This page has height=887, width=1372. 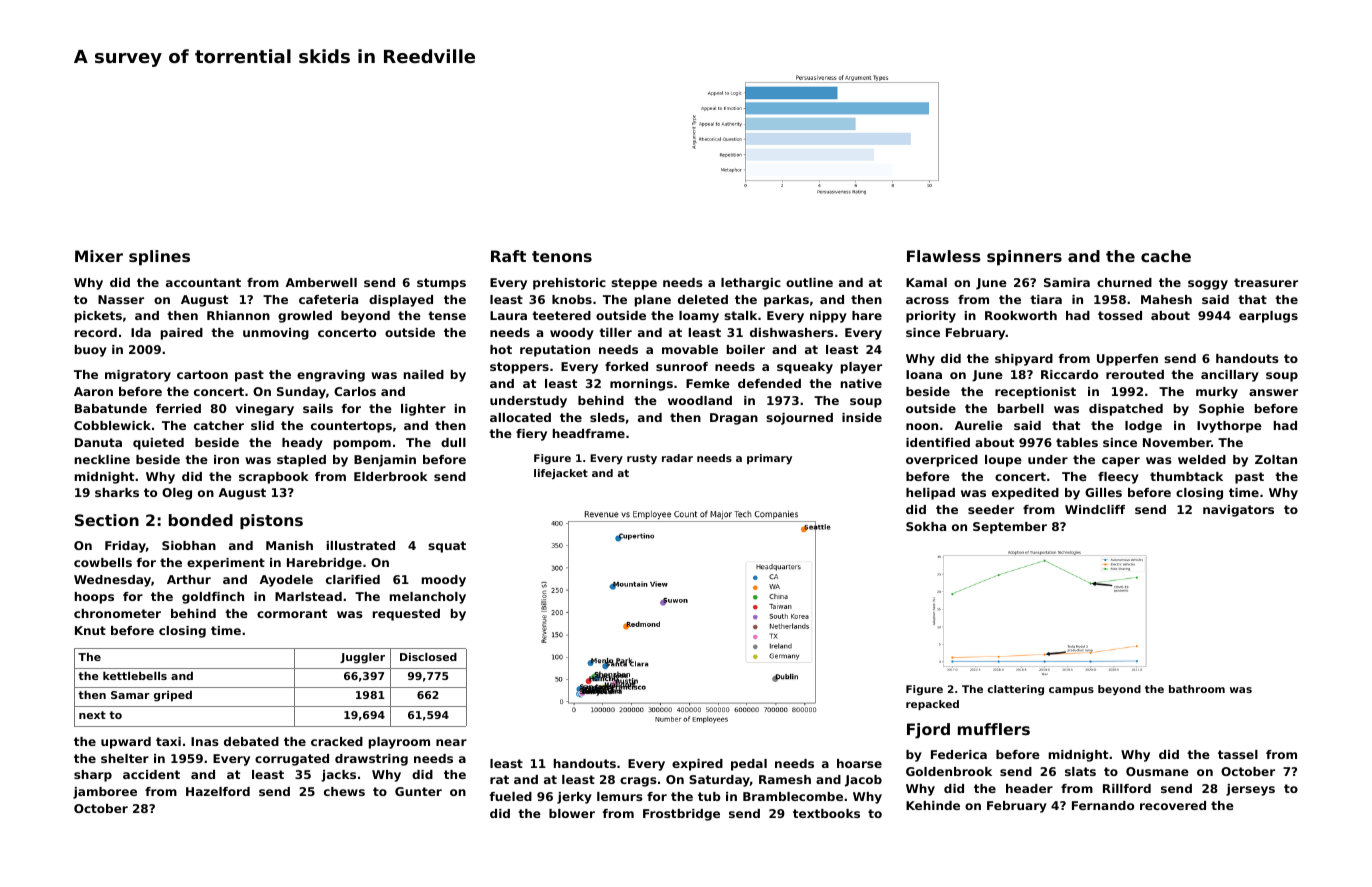 I want to click on tenons, so click(x=562, y=256).
